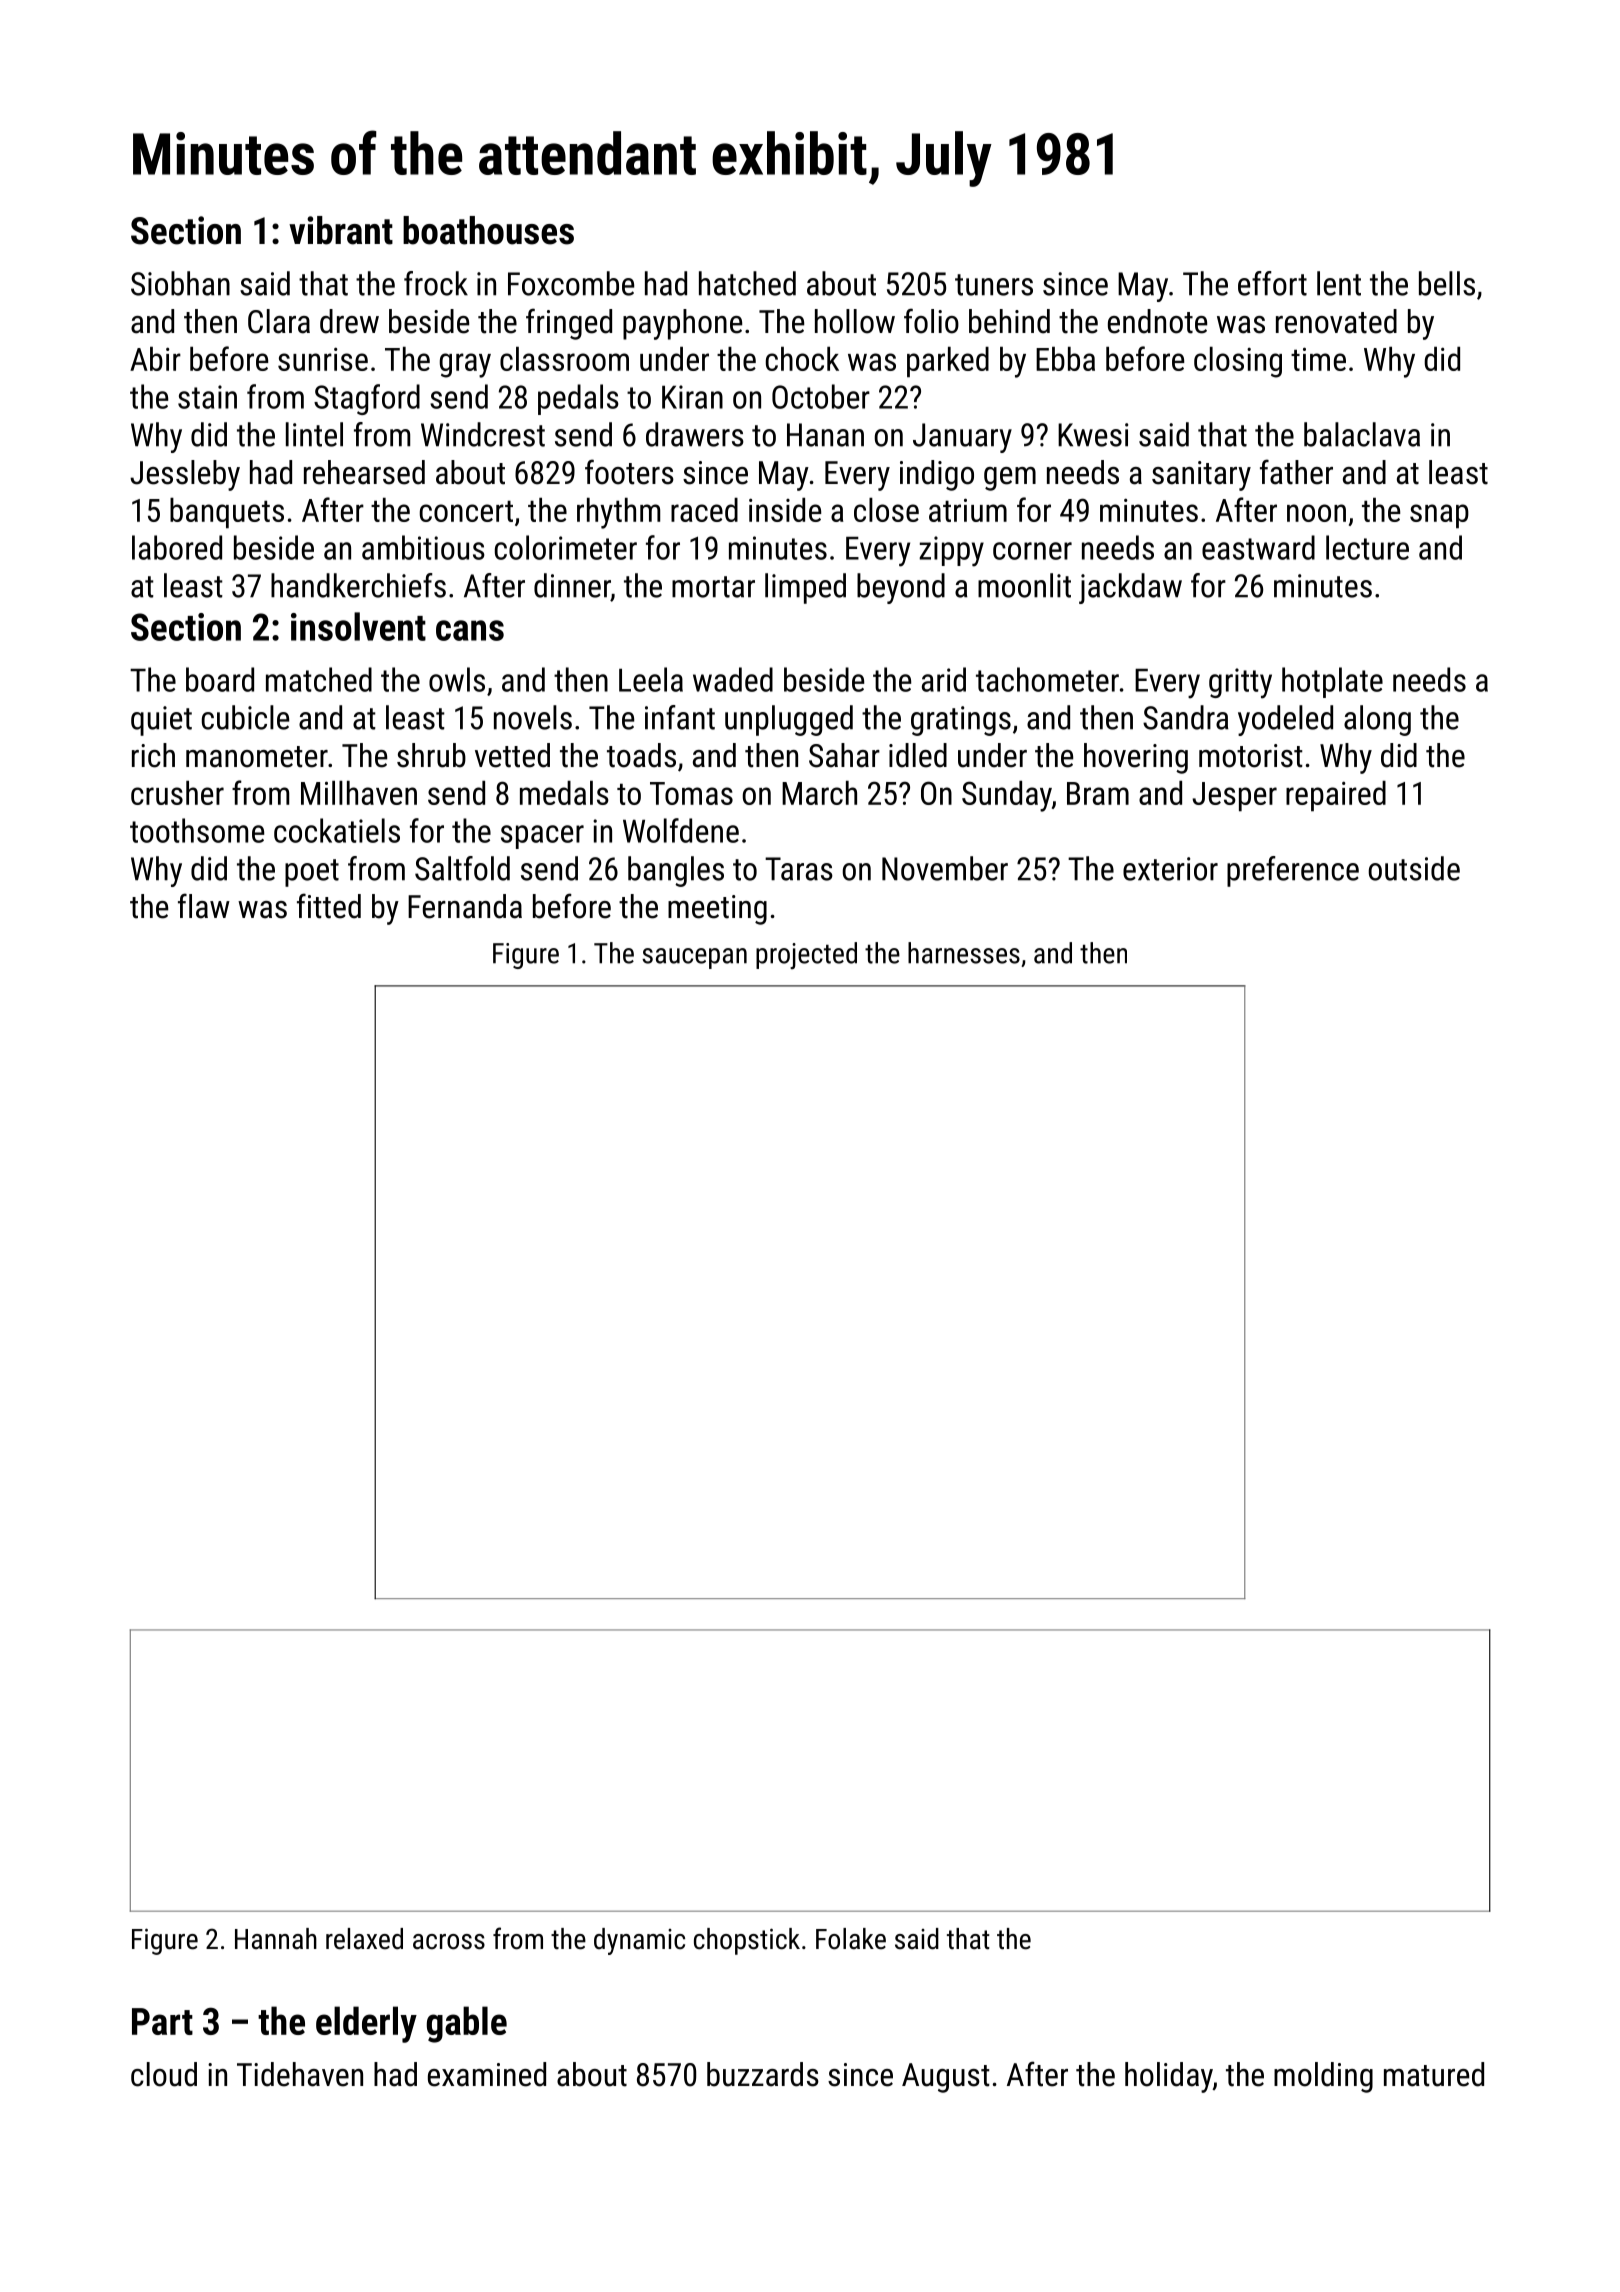  I want to click on holiday, so click(1169, 2077).
